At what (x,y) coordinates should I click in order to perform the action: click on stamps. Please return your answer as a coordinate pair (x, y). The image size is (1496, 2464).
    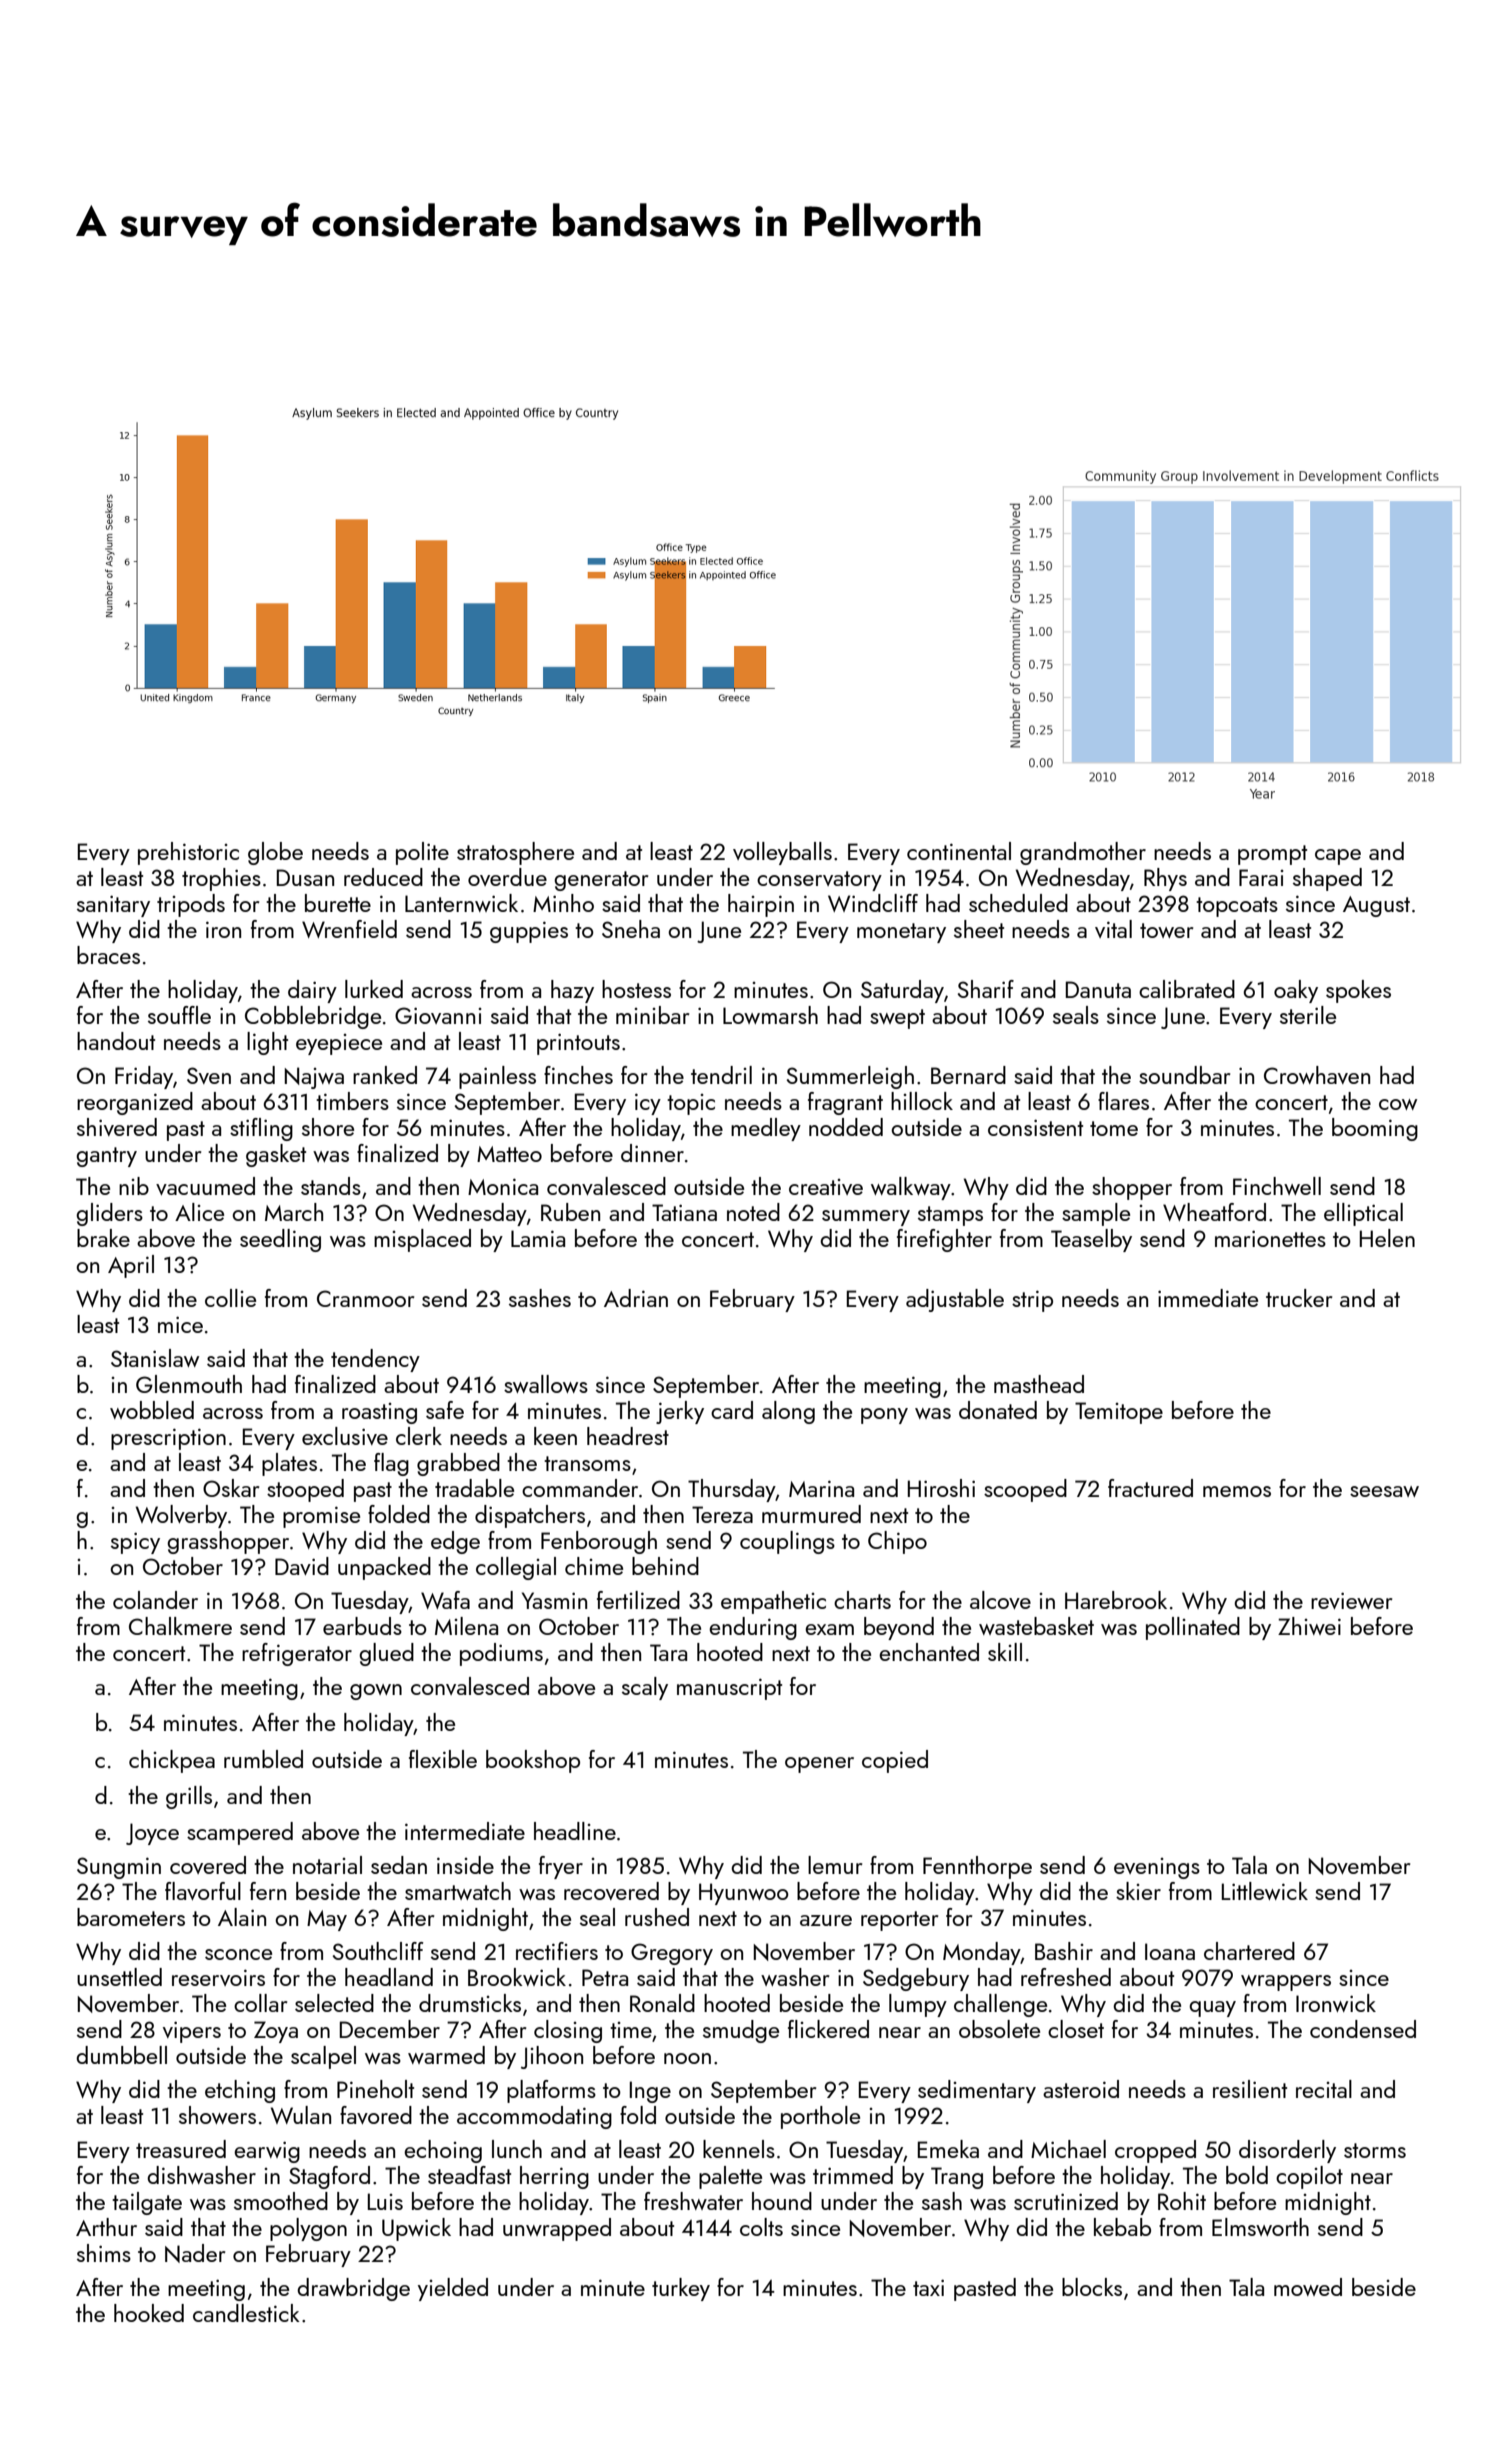
    Looking at the image, I should click on (950, 1216).
